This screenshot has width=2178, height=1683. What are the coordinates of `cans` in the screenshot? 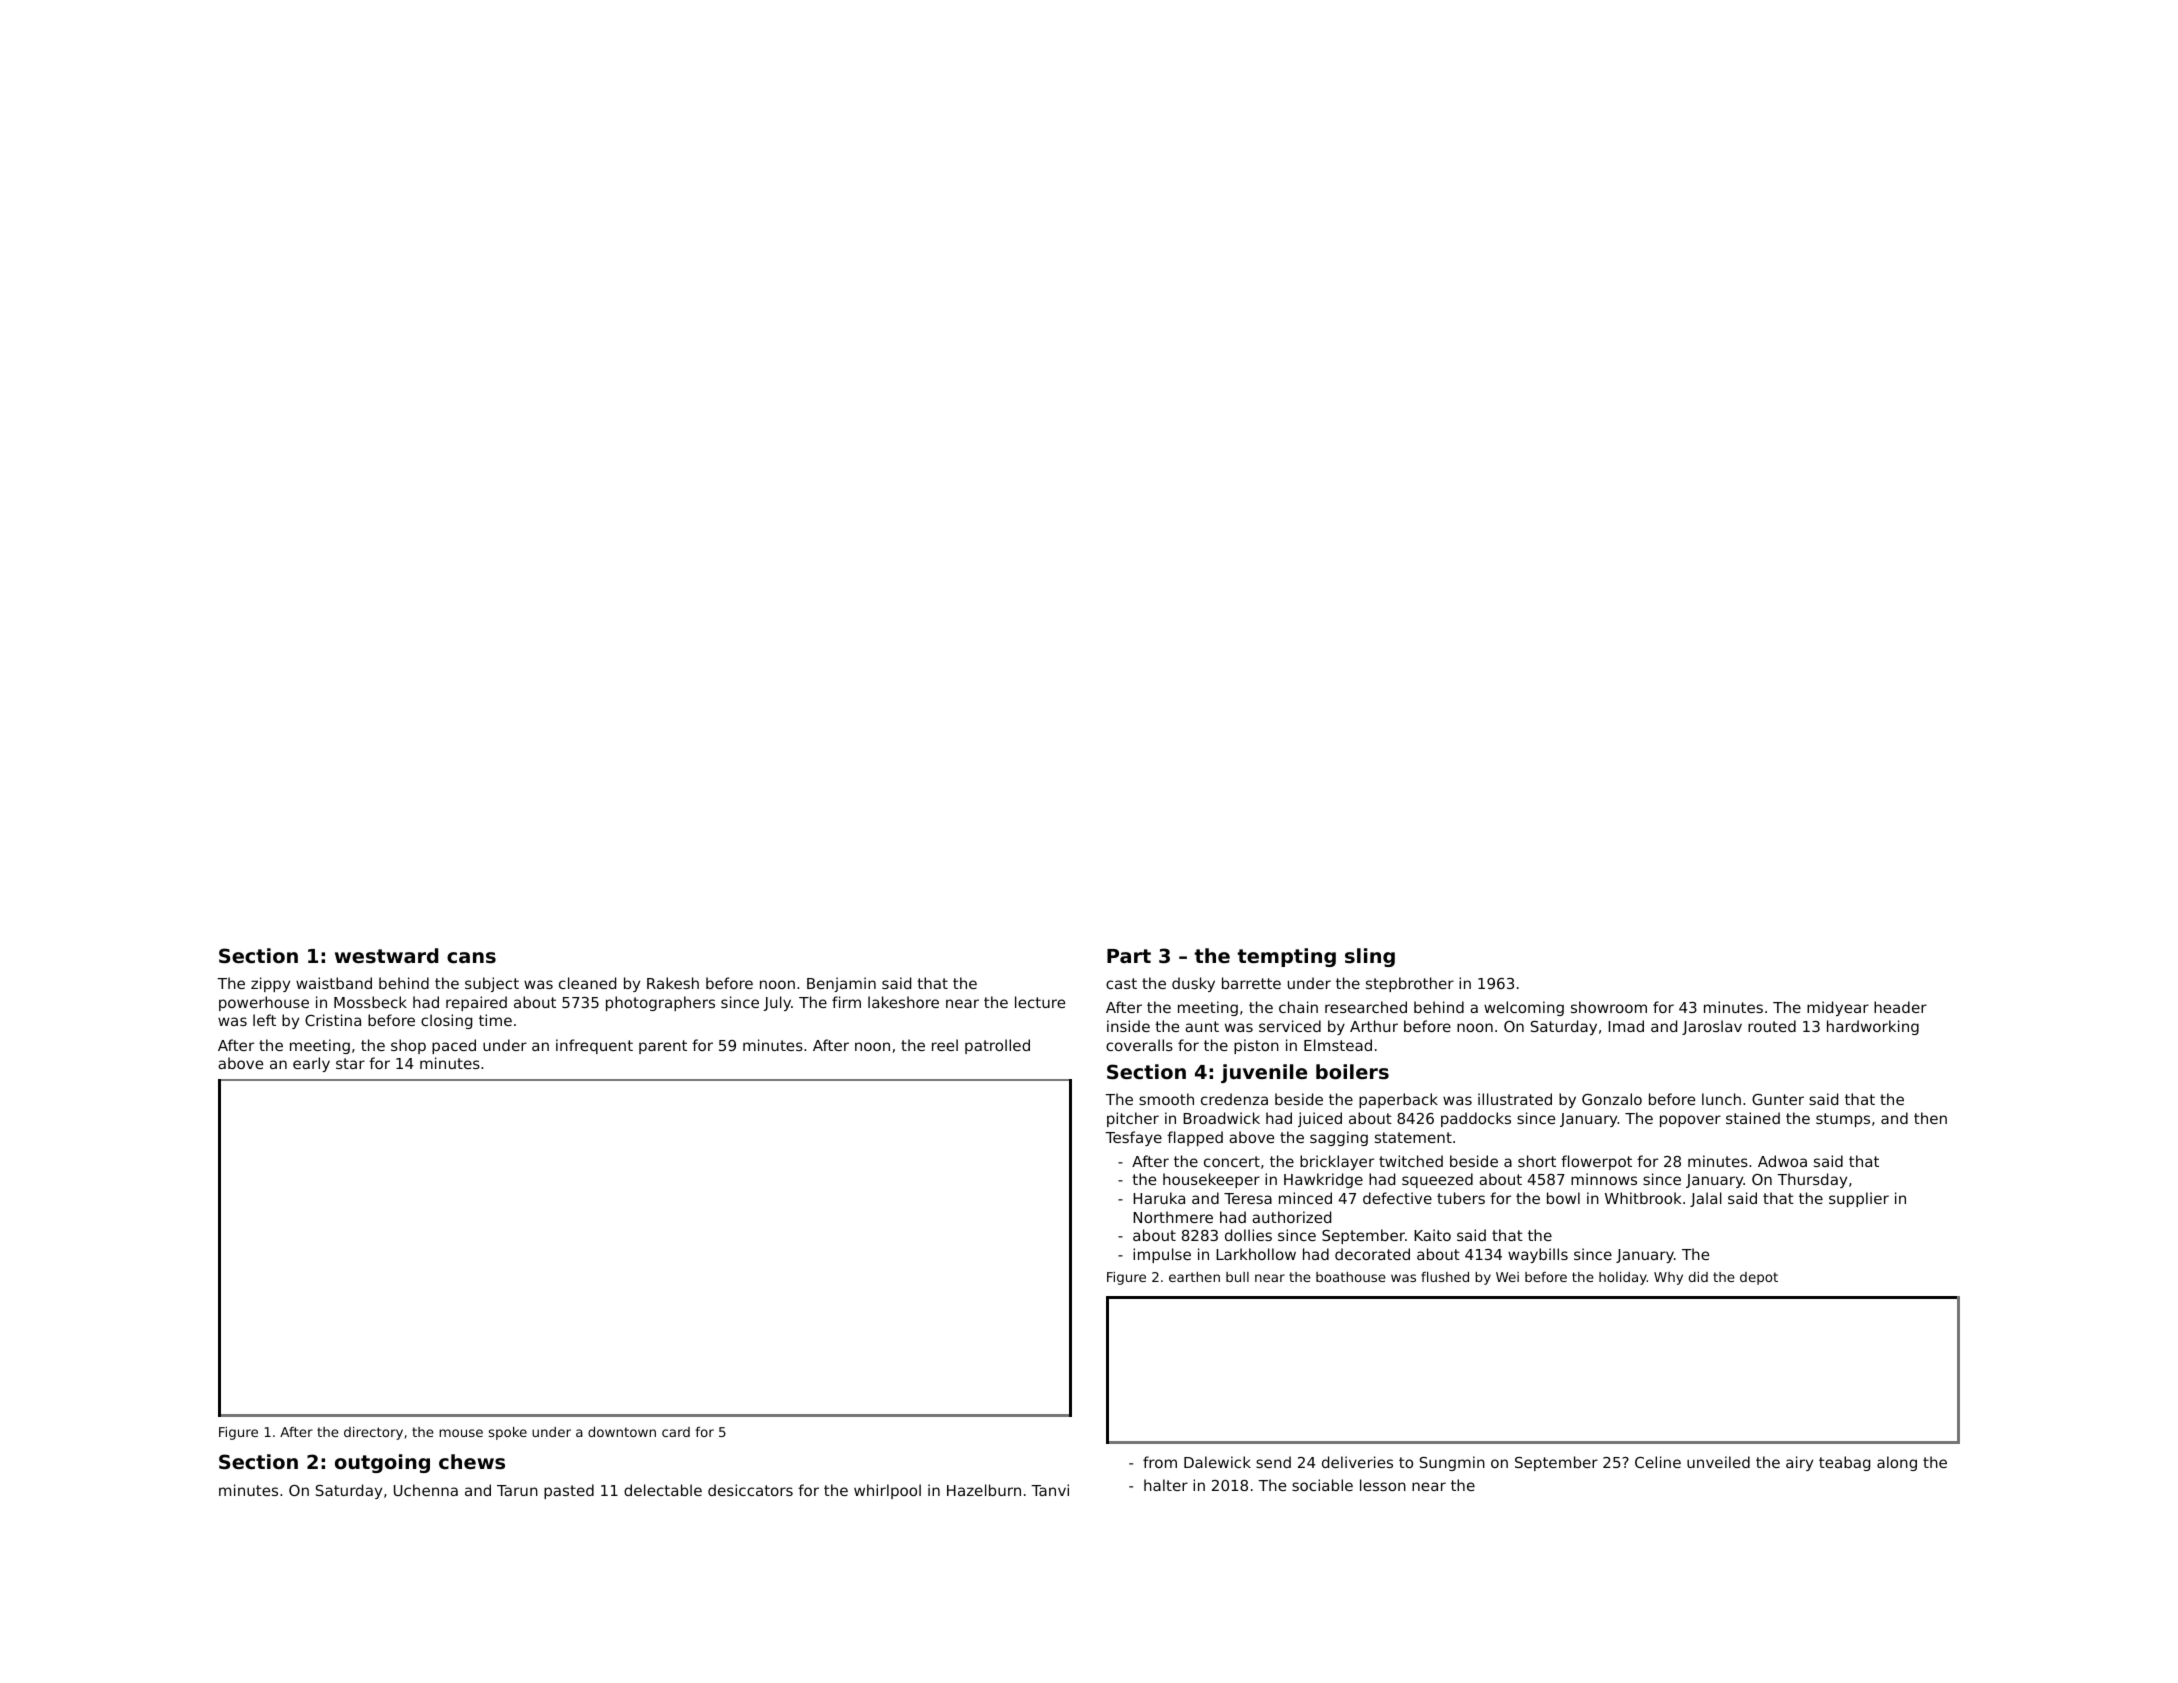 It's located at (471, 957).
